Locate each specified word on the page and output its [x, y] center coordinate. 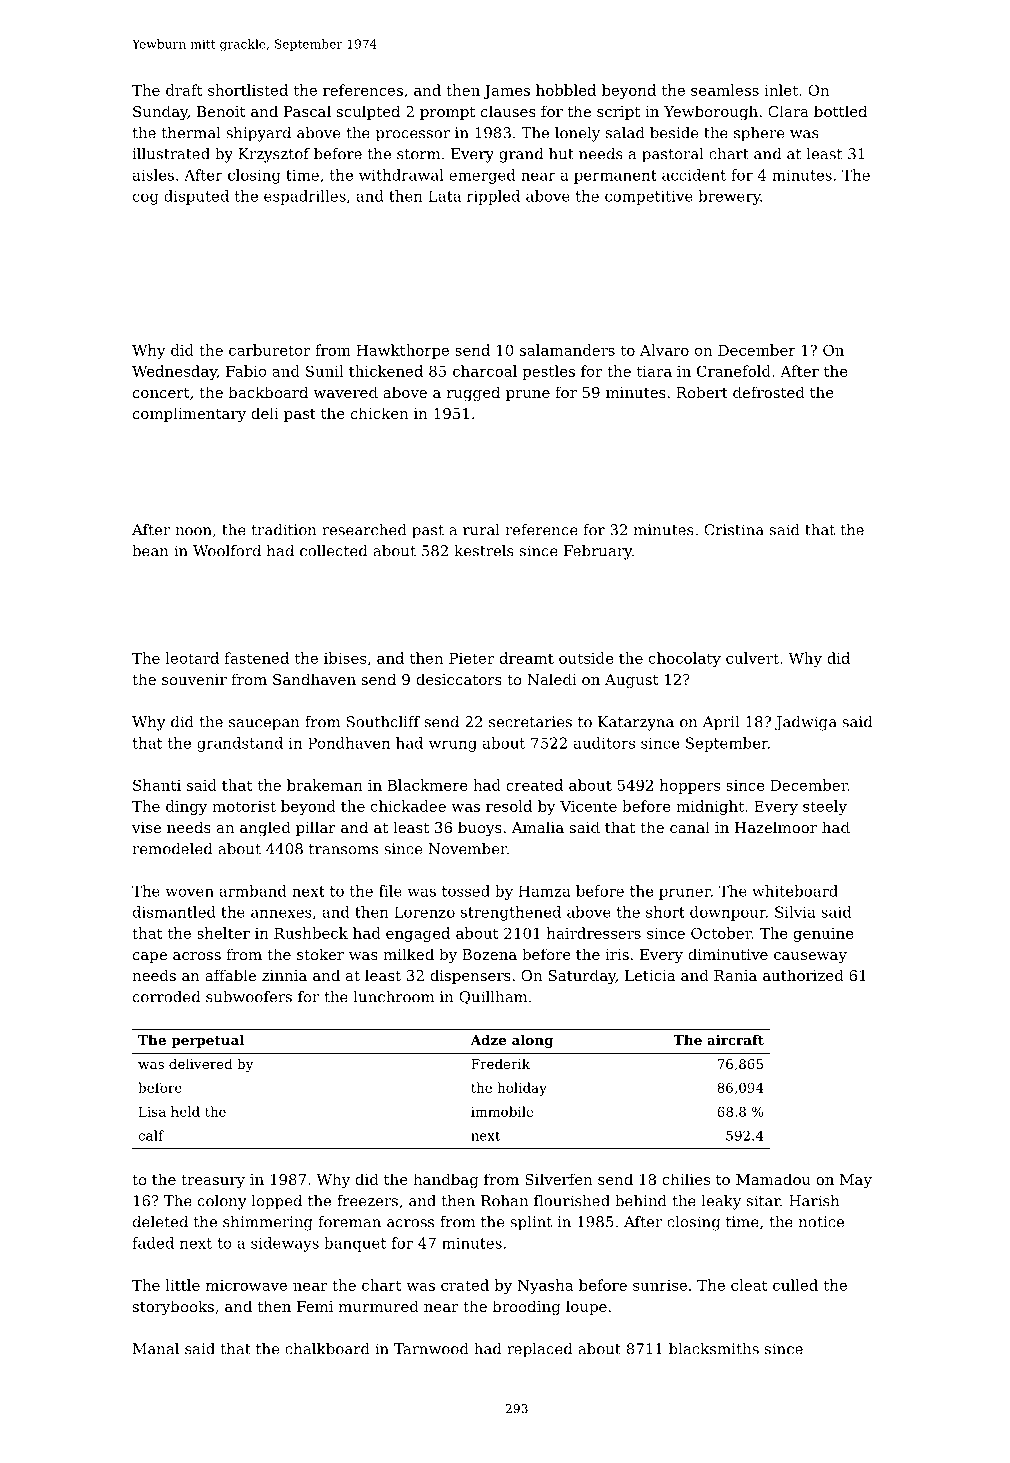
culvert [752, 658]
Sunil [325, 371]
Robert [702, 392]
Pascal [307, 111]
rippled [493, 197]
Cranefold [734, 371]
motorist [244, 806]
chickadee [408, 806]
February [598, 552]
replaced [539, 1350]
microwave [246, 1285]
